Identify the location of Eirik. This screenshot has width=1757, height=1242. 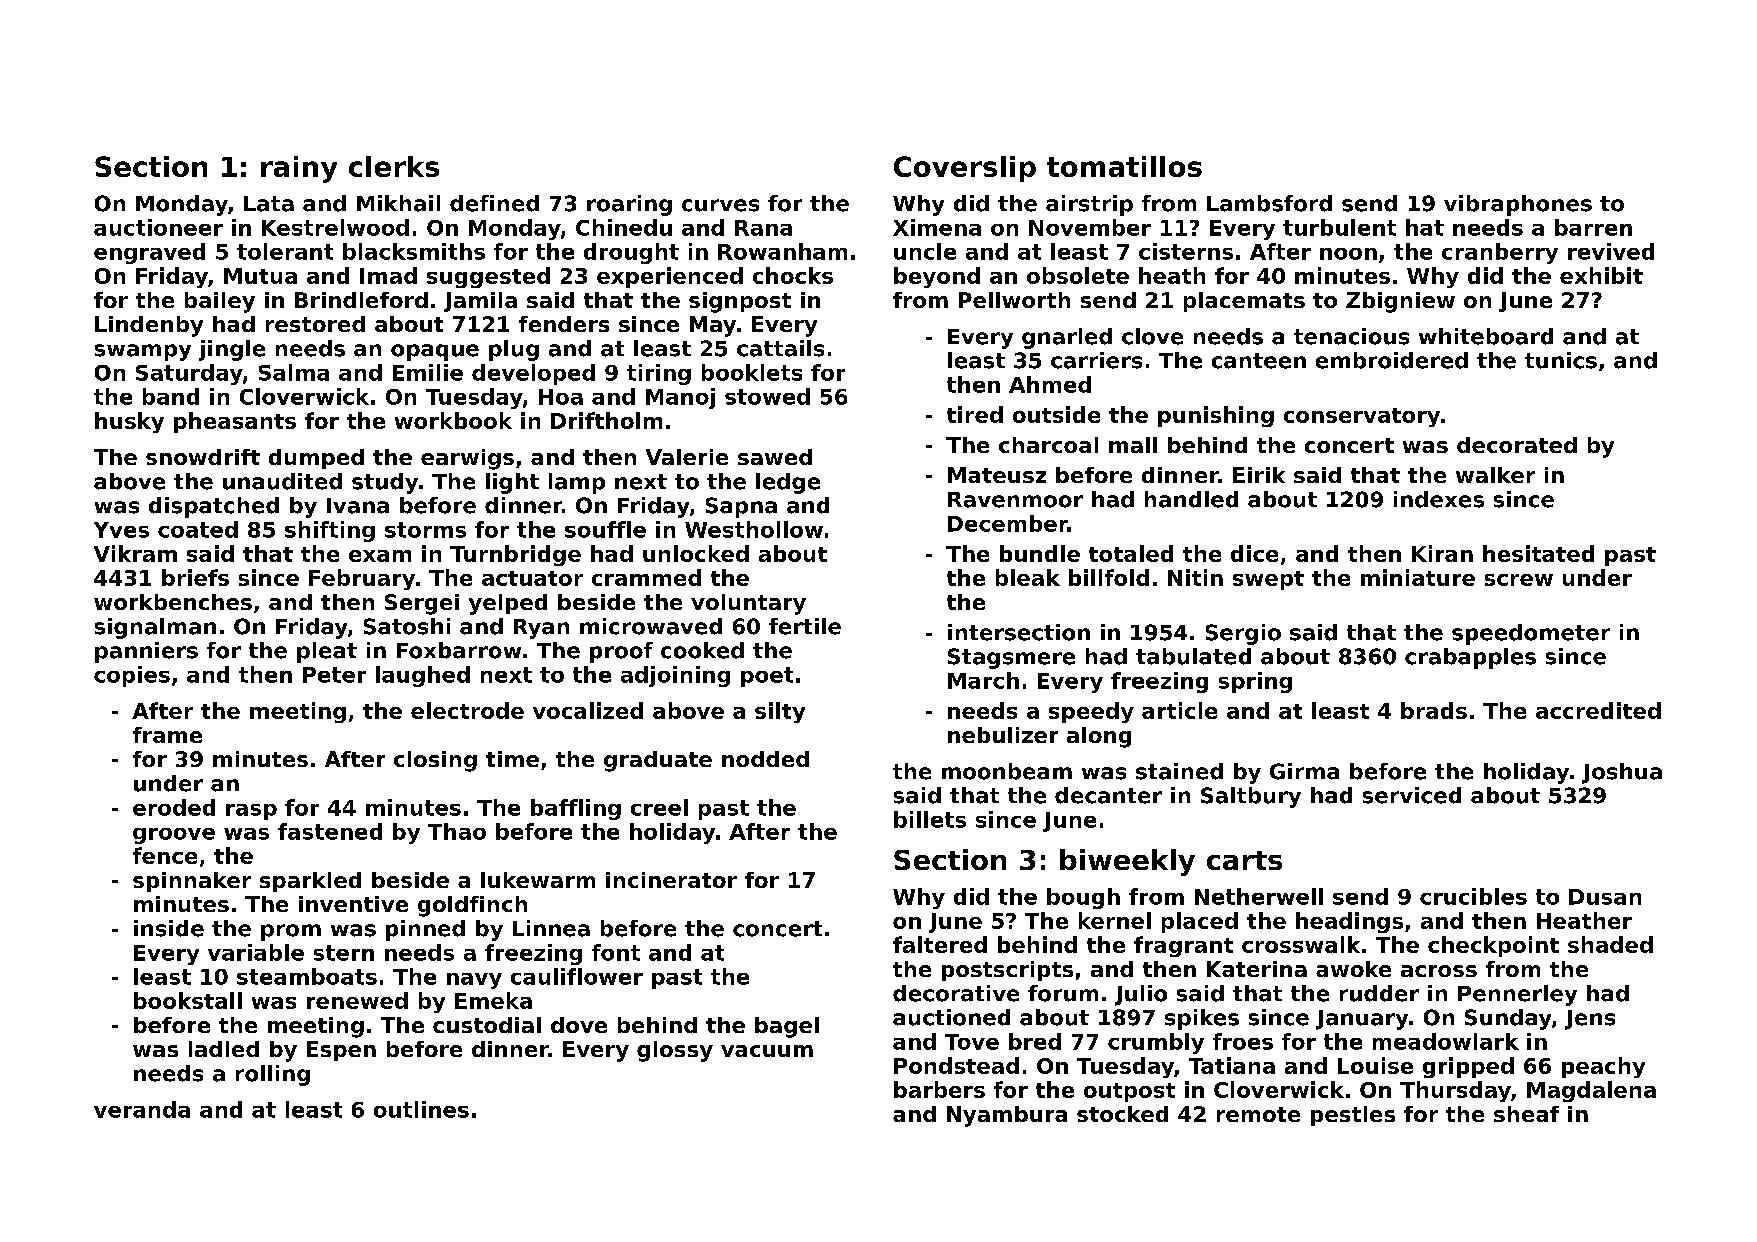
(1259, 475).
